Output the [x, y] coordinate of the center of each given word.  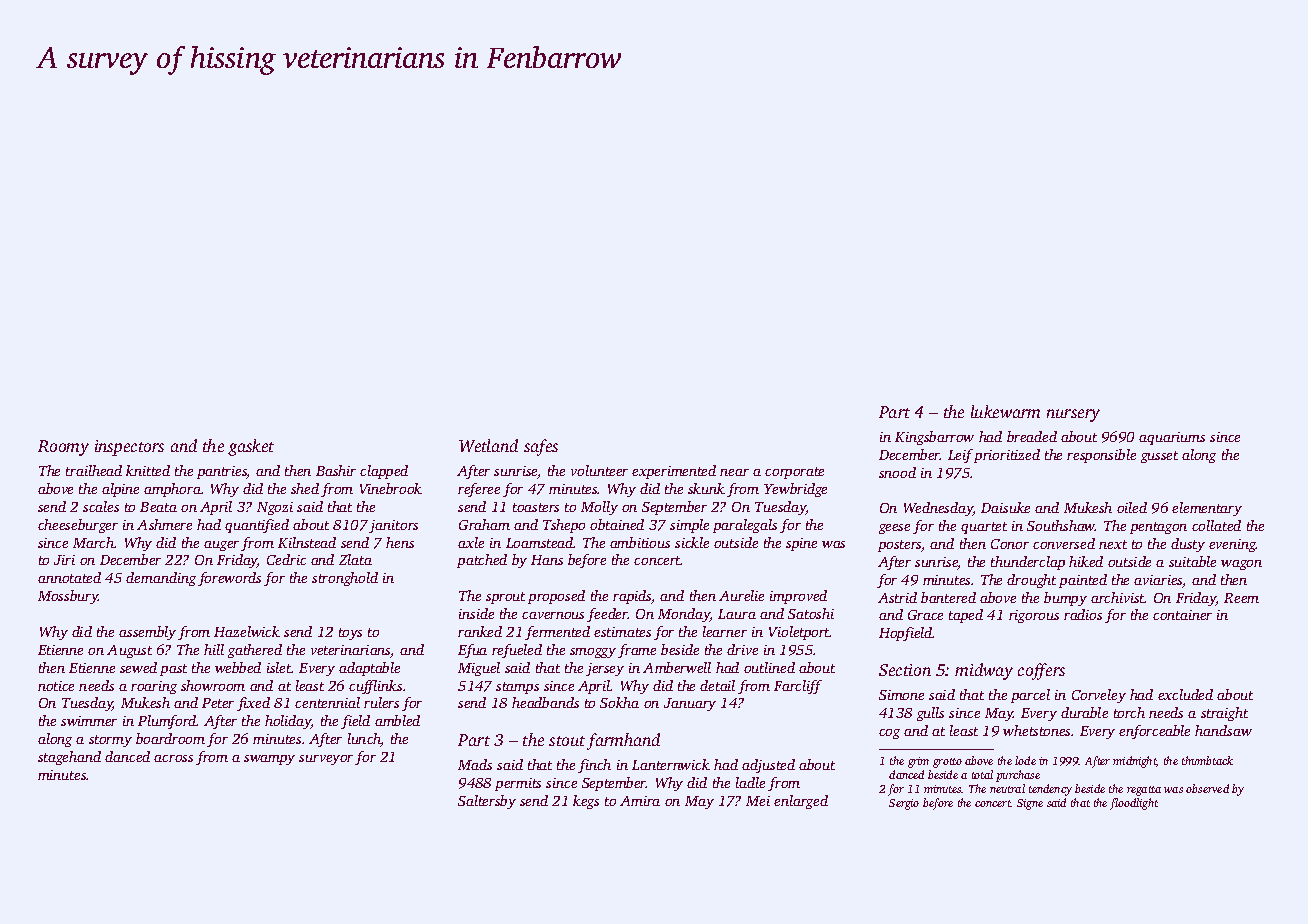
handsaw [1223, 730]
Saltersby [487, 802]
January [690, 704]
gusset [1159, 457]
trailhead [94, 470]
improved [798, 597]
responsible [1101, 456]
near [734, 472]
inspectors [129, 448]
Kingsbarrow [934, 438]
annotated [69, 577]
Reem [1241, 598]
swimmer [89, 721]
